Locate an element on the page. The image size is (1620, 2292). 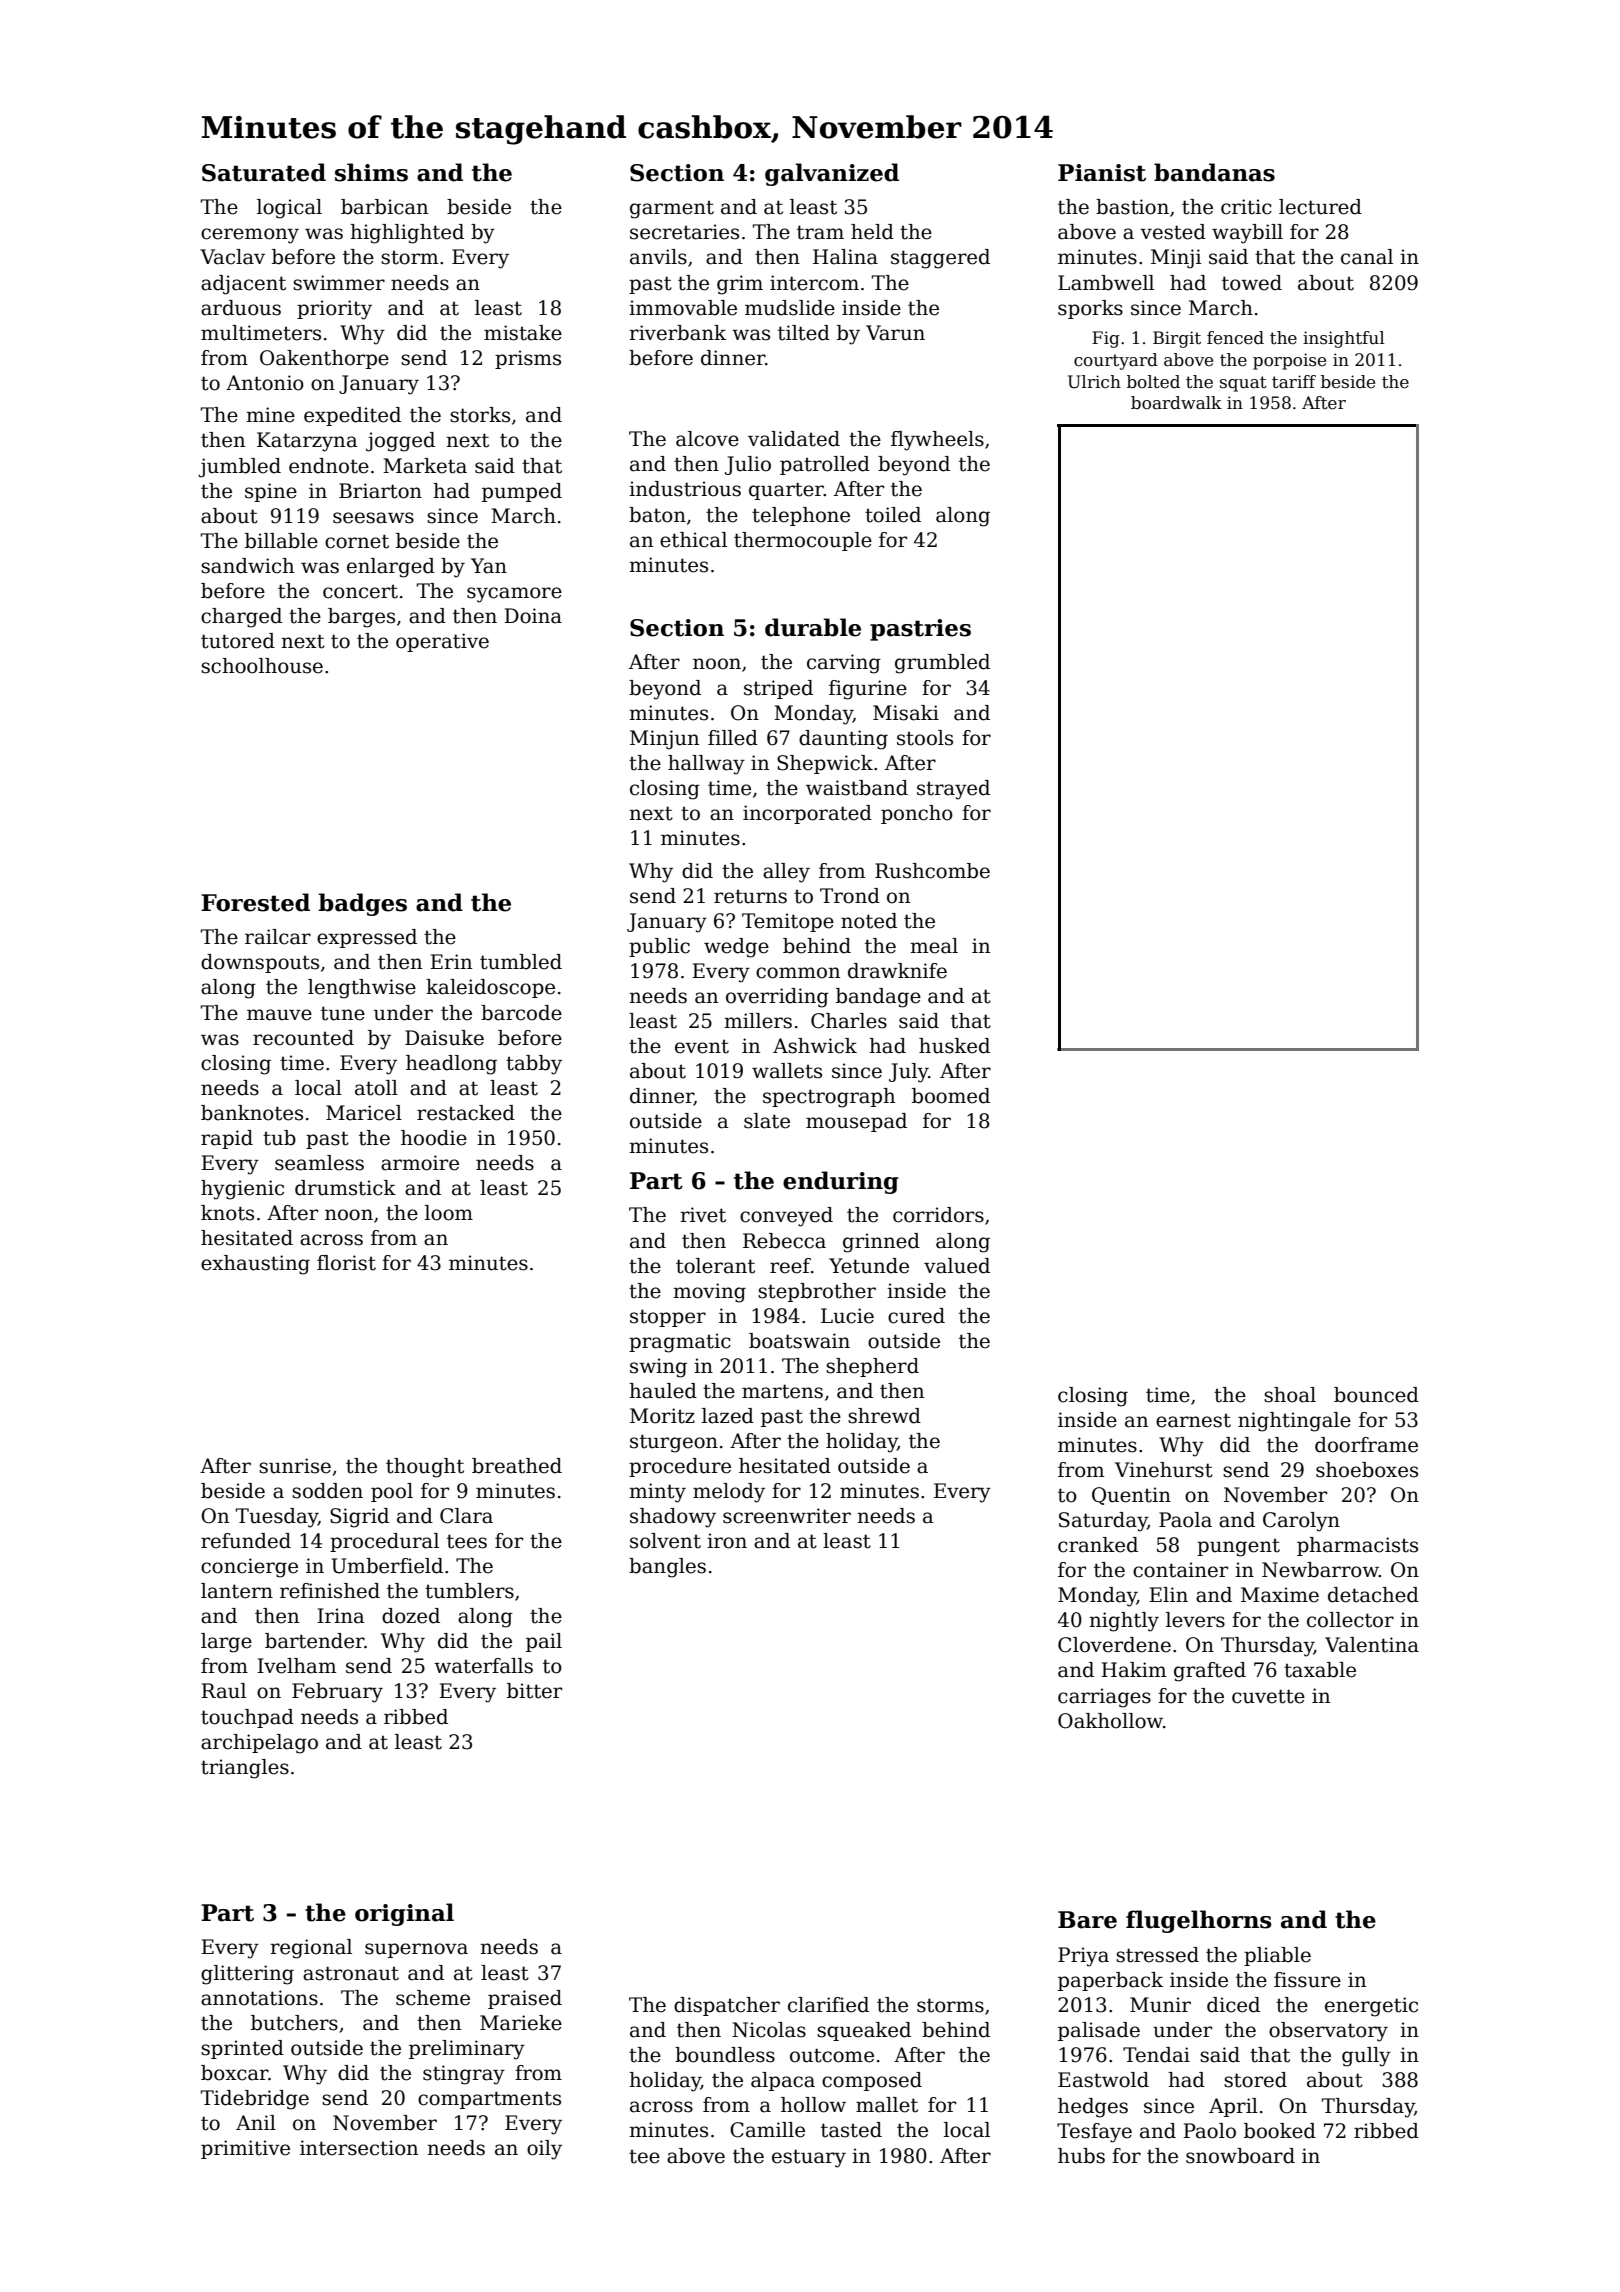
Maricel is located at coordinates (364, 1113).
